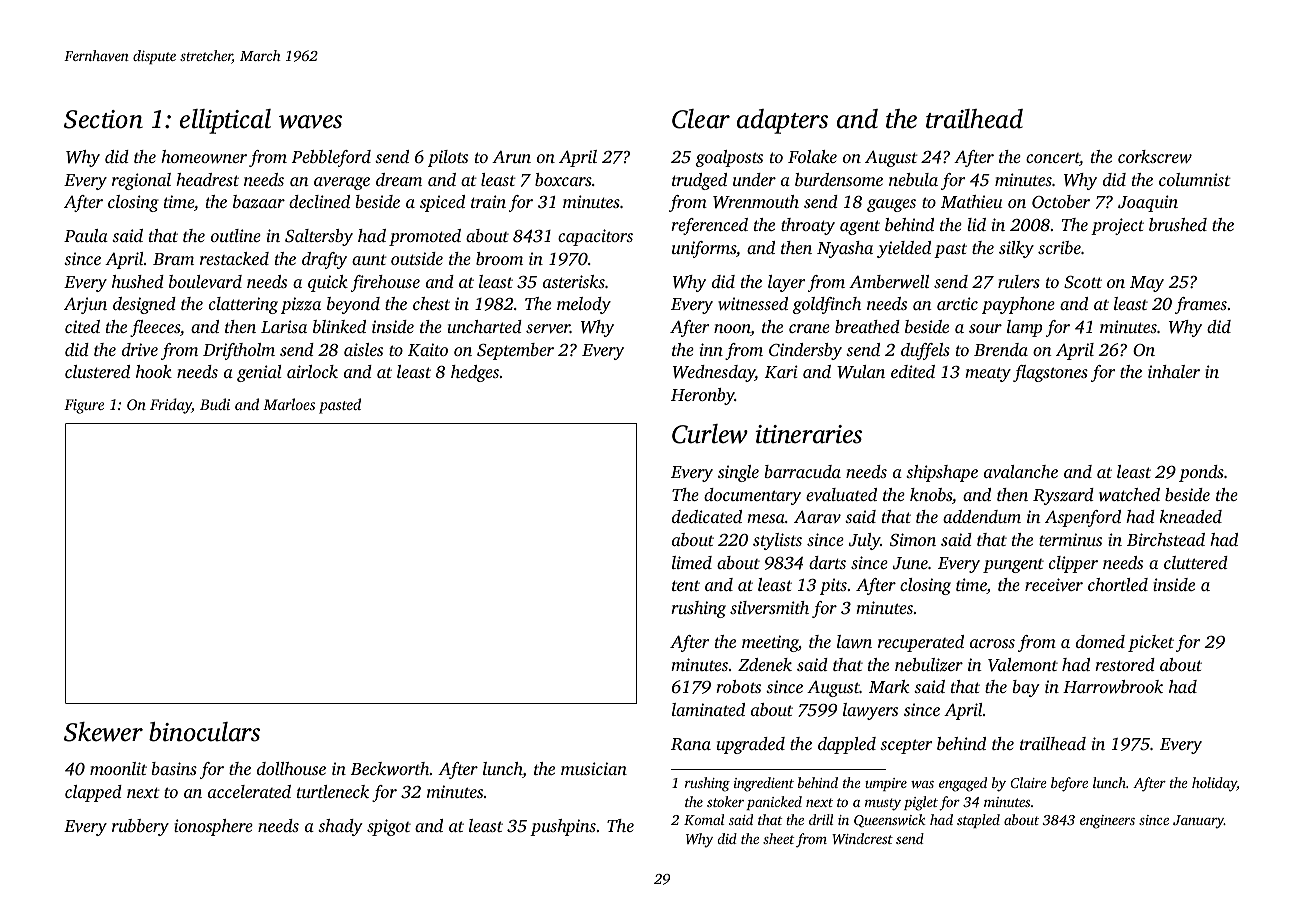 This image has width=1308, height=924. What do you see at coordinates (699, 181) in the image?
I see `trudged` at bounding box center [699, 181].
